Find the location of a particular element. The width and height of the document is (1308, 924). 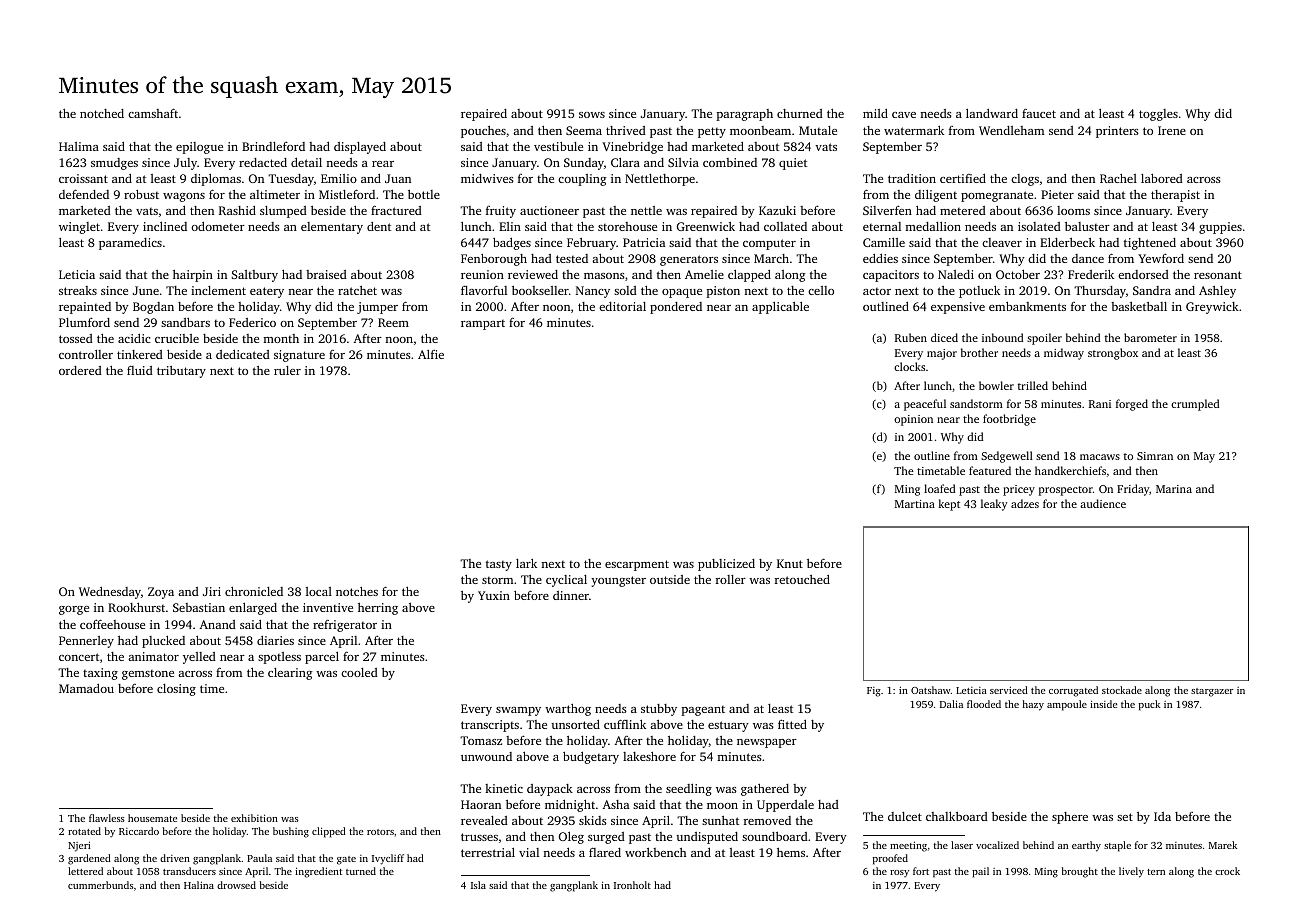

resonant is located at coordinates (1218, 275).
